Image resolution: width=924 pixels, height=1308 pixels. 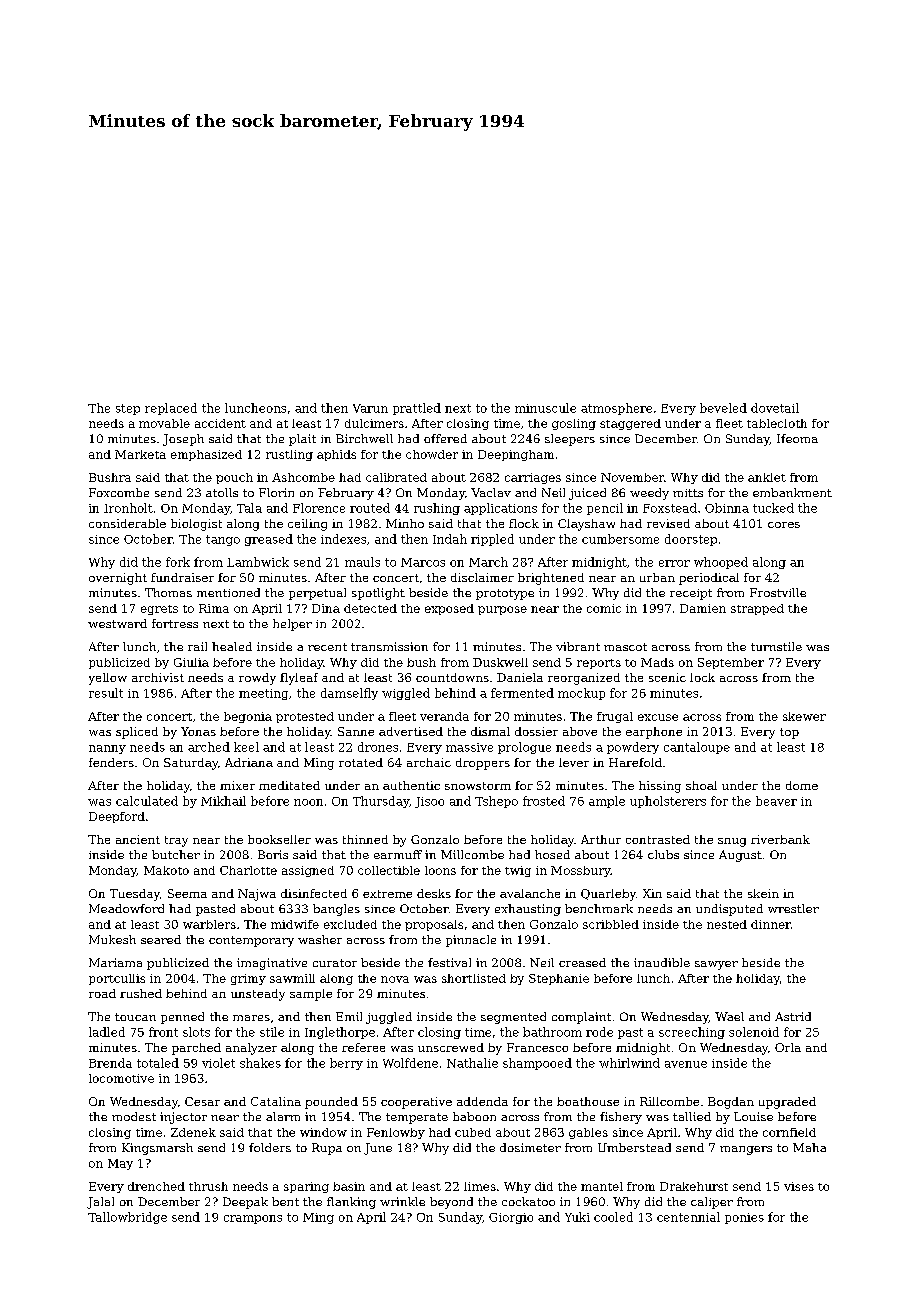 What do you see at coordinates (522, 693) in the document?
I see `fermented` at bounding box center [522, 693].
